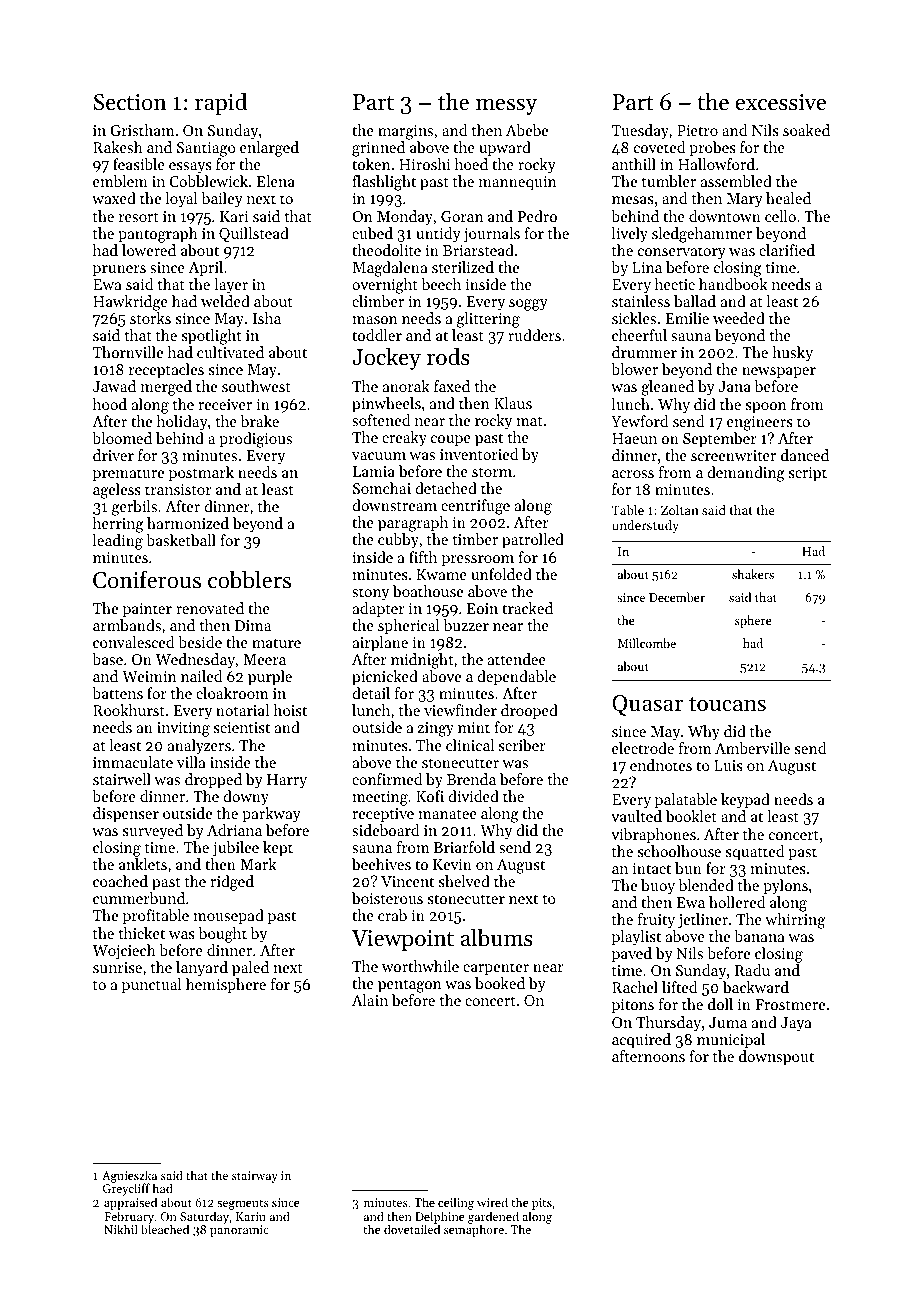  What do you see at coordinates (387, 779) in the image?
I see `confirmed` at bounding box center [387, 779].
